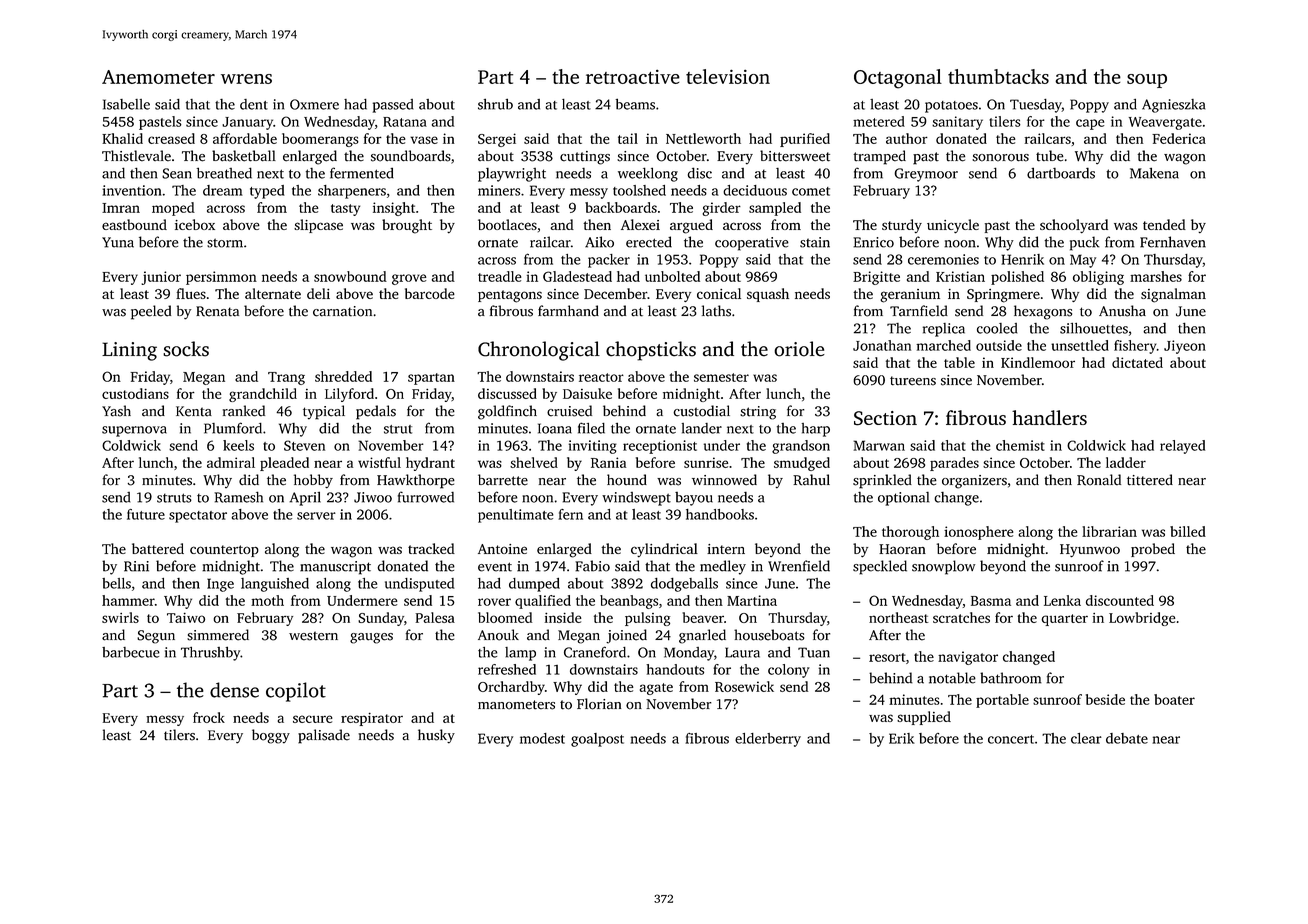  Describe the element at coordinates (801, 447) in the image. I see `grandson` at that location.
